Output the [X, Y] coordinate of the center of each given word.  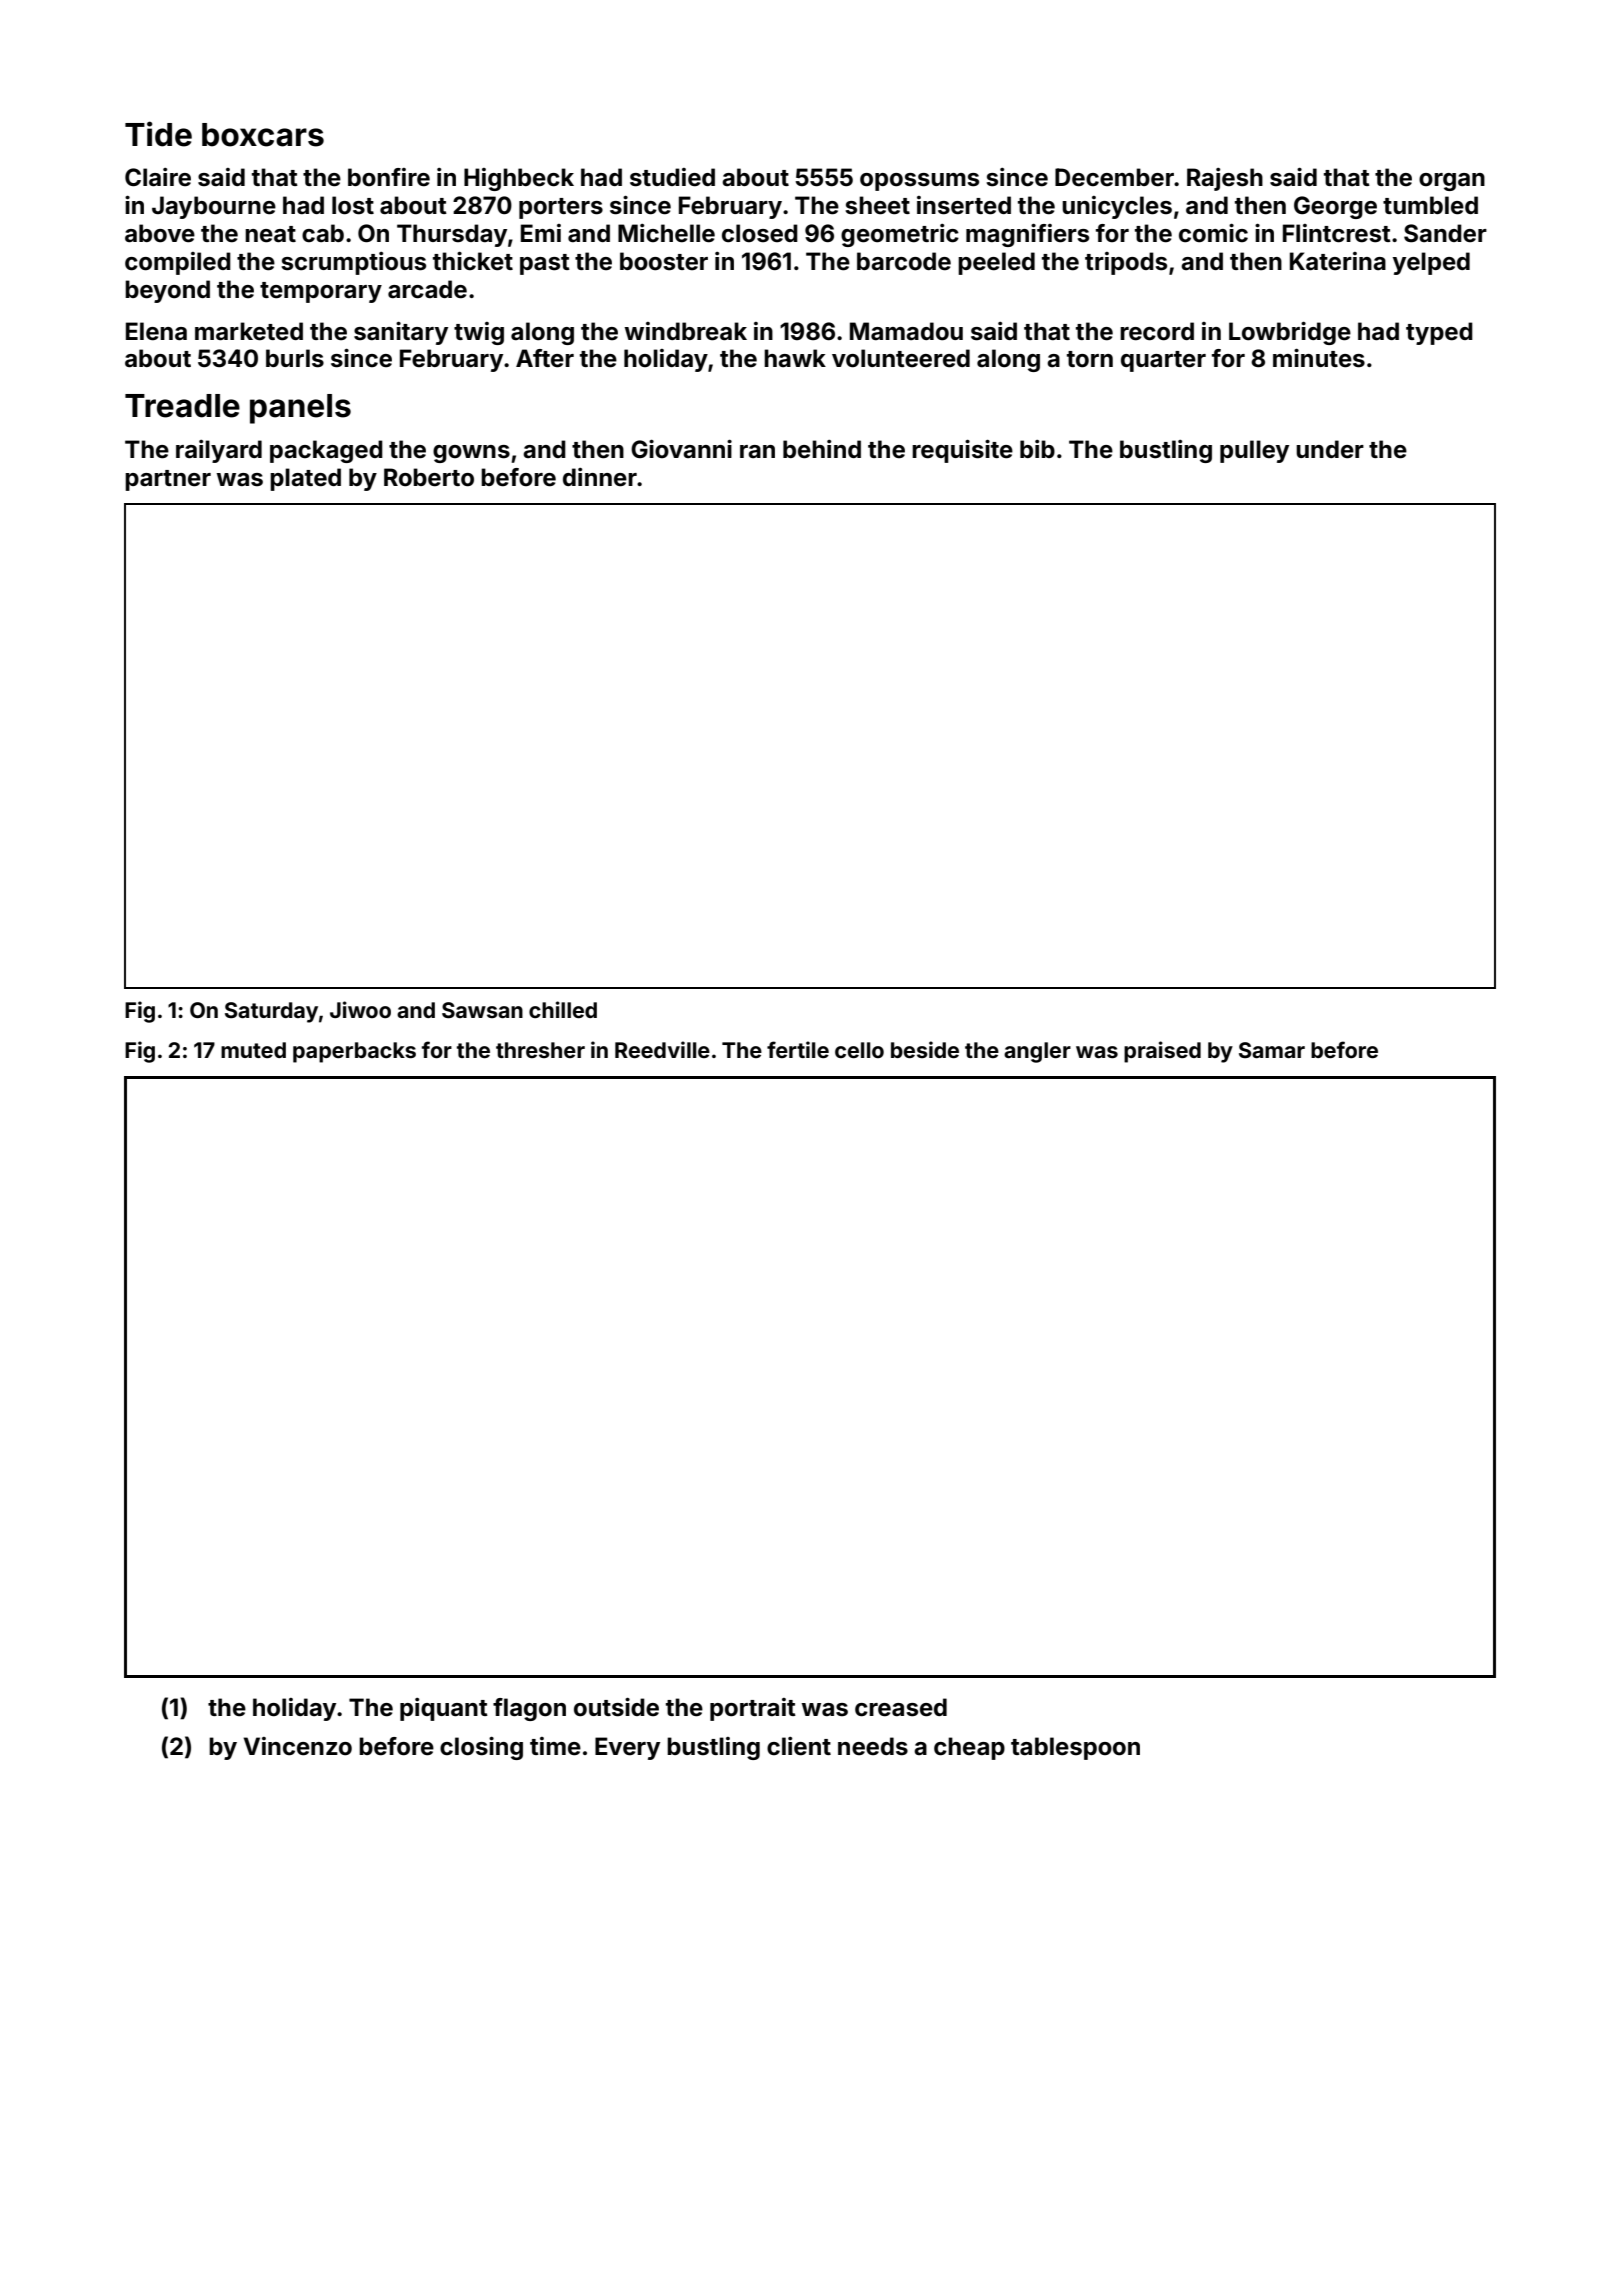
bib [1037, 449]
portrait [753, 1709]
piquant [444, 1709]
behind [822, 449]
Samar [1272, 1050]
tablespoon [1075, 1748]
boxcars [263, 135]
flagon [529, 1709]
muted [253, 1050]
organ [1452, 182]
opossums [919, 182]
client [799, 1746]
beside [925, 1049]
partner [168, 480]
